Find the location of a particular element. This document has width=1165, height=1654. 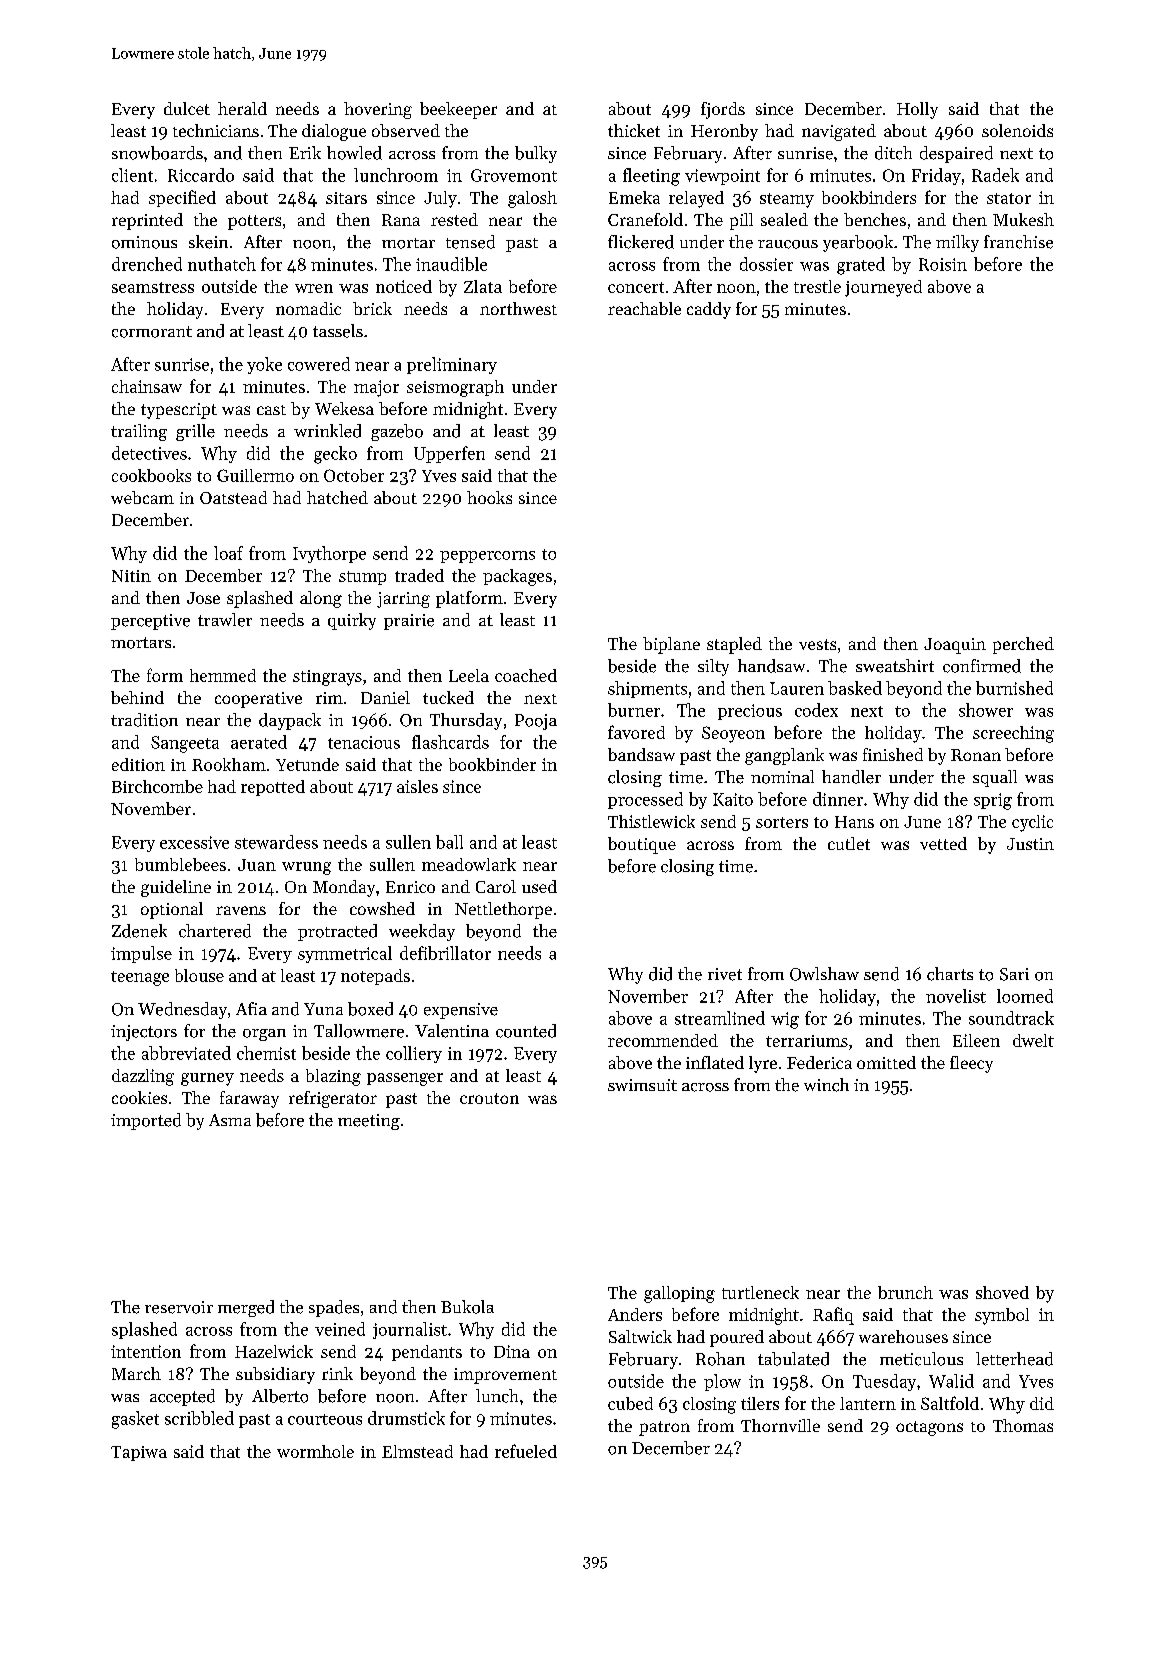

beekeeper is located at coordinates (458, 110).
